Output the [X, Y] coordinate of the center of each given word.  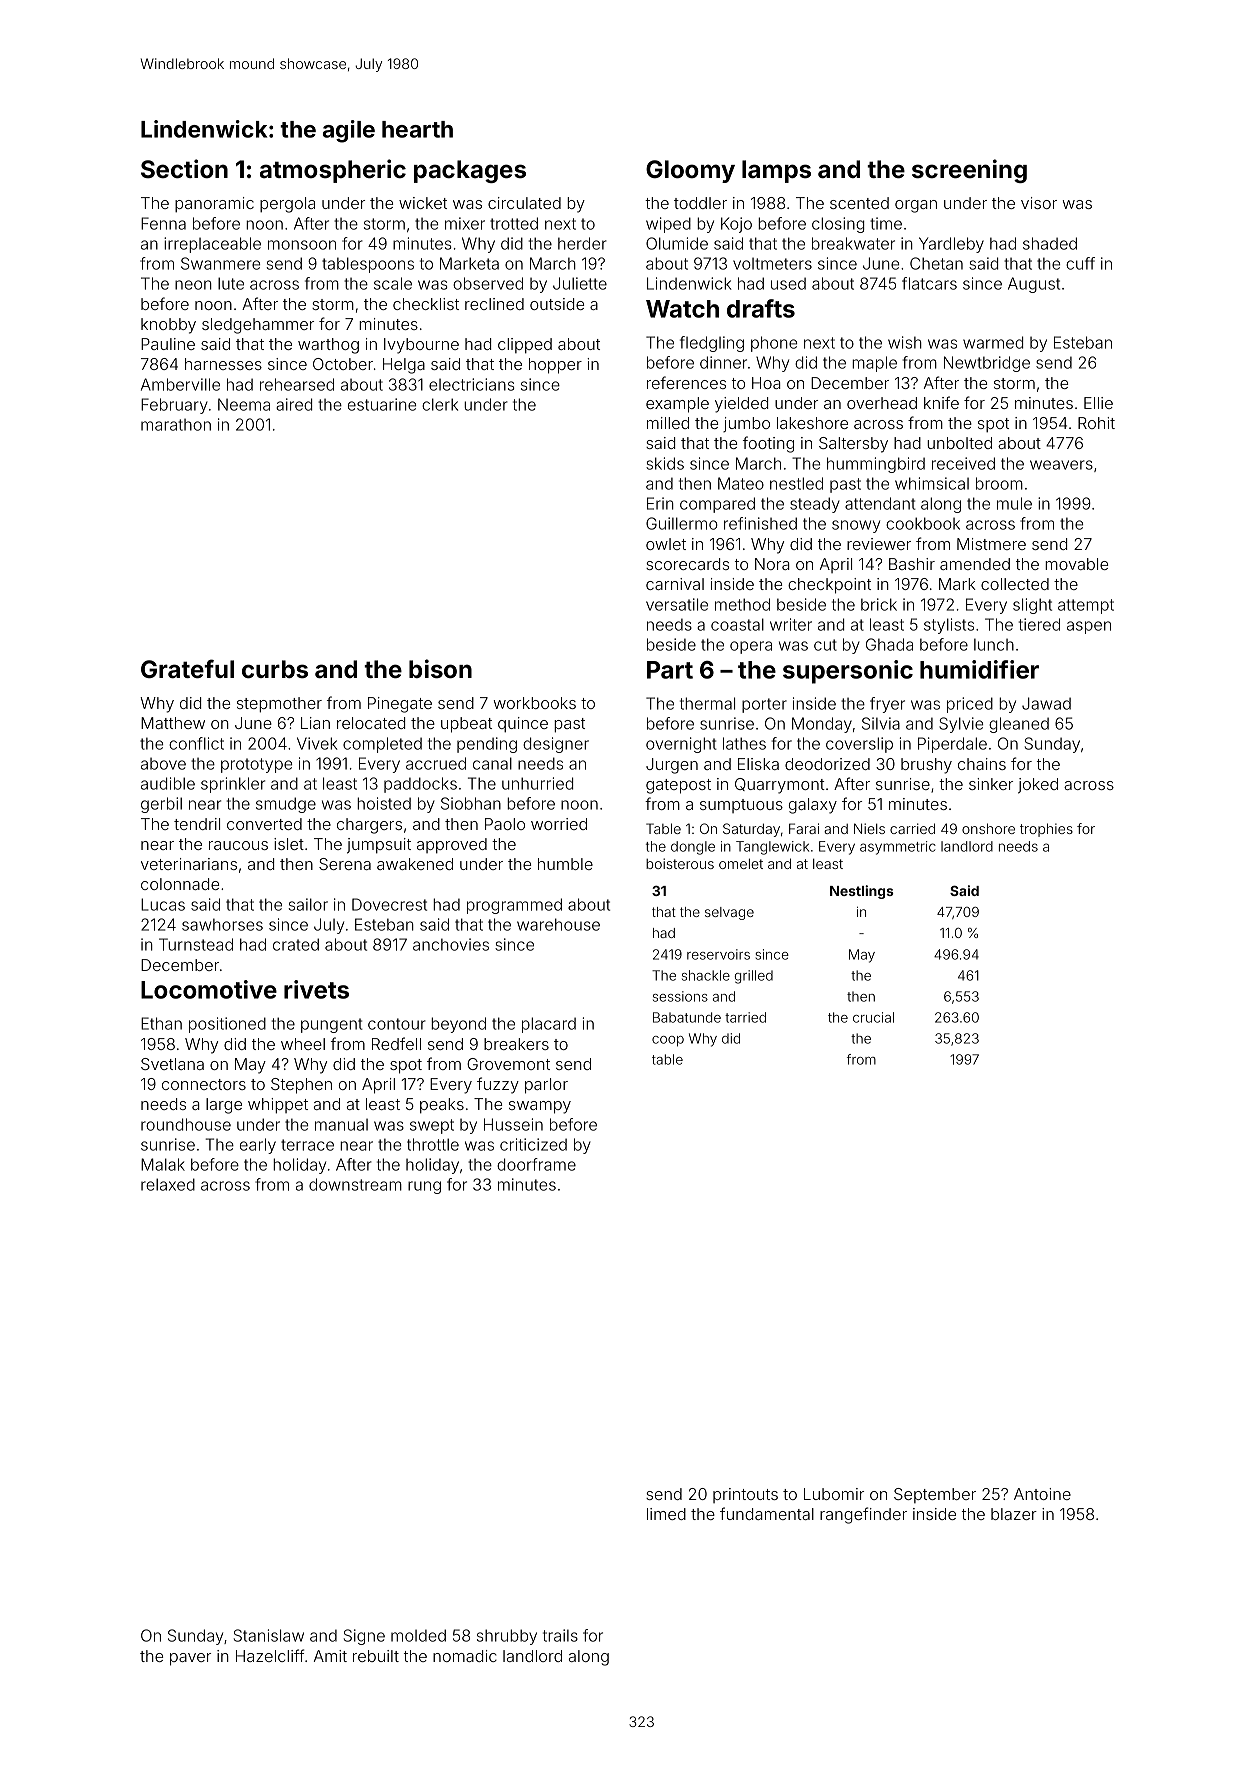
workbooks [535, 703]
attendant [880, 503]
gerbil [161, 805]
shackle [706, 975]
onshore [988, 828]
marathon [176, 425]
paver [190, 1659]
